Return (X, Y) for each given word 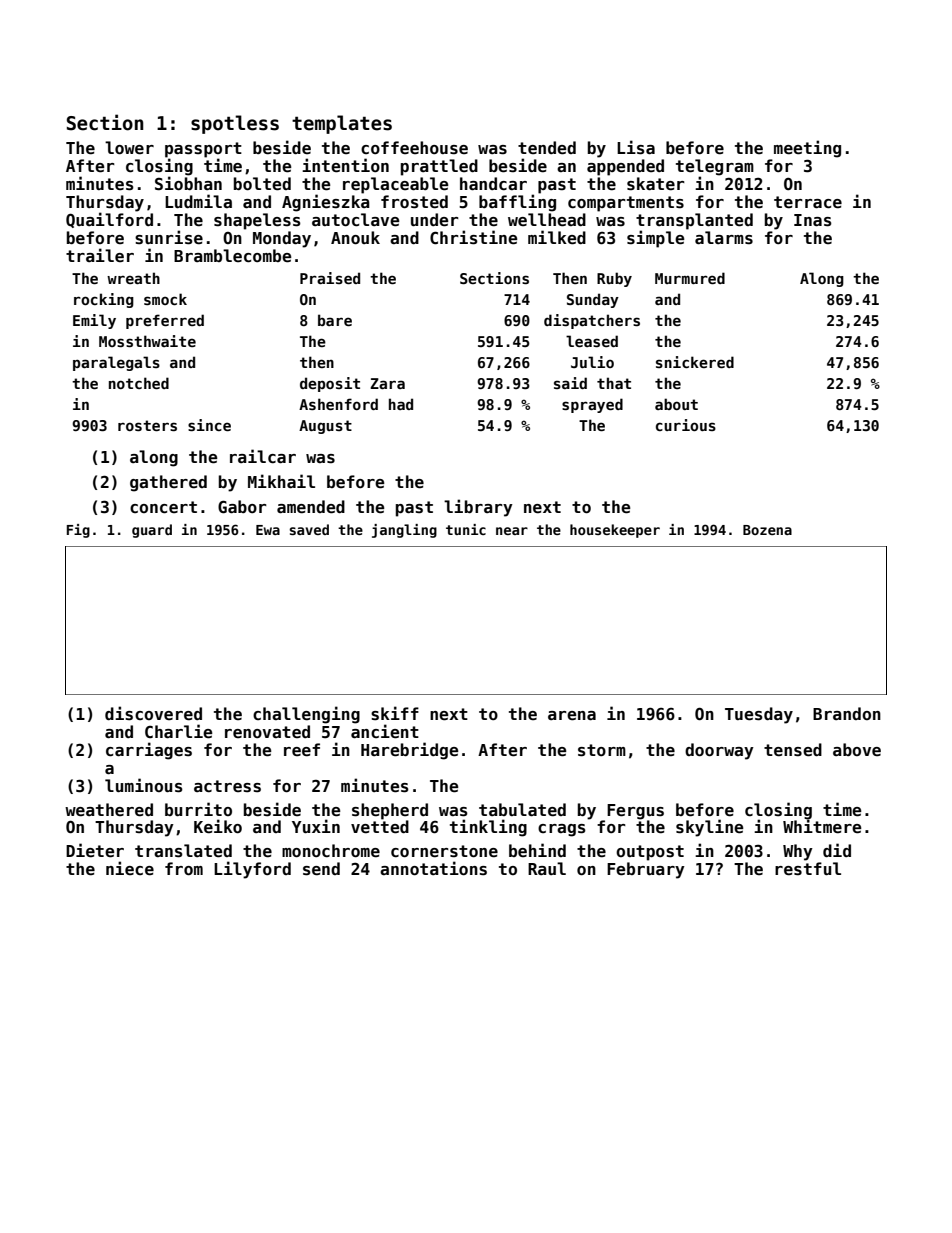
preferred (165, 321)
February (646, 870)
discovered (153, 713)
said (570, 383)
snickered (695, 362)
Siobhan (188, 183)
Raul (547, 868)
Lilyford (252, 870)
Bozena (767, 530)
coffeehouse (414, 147)
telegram (715, 167)
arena (572, 716)
